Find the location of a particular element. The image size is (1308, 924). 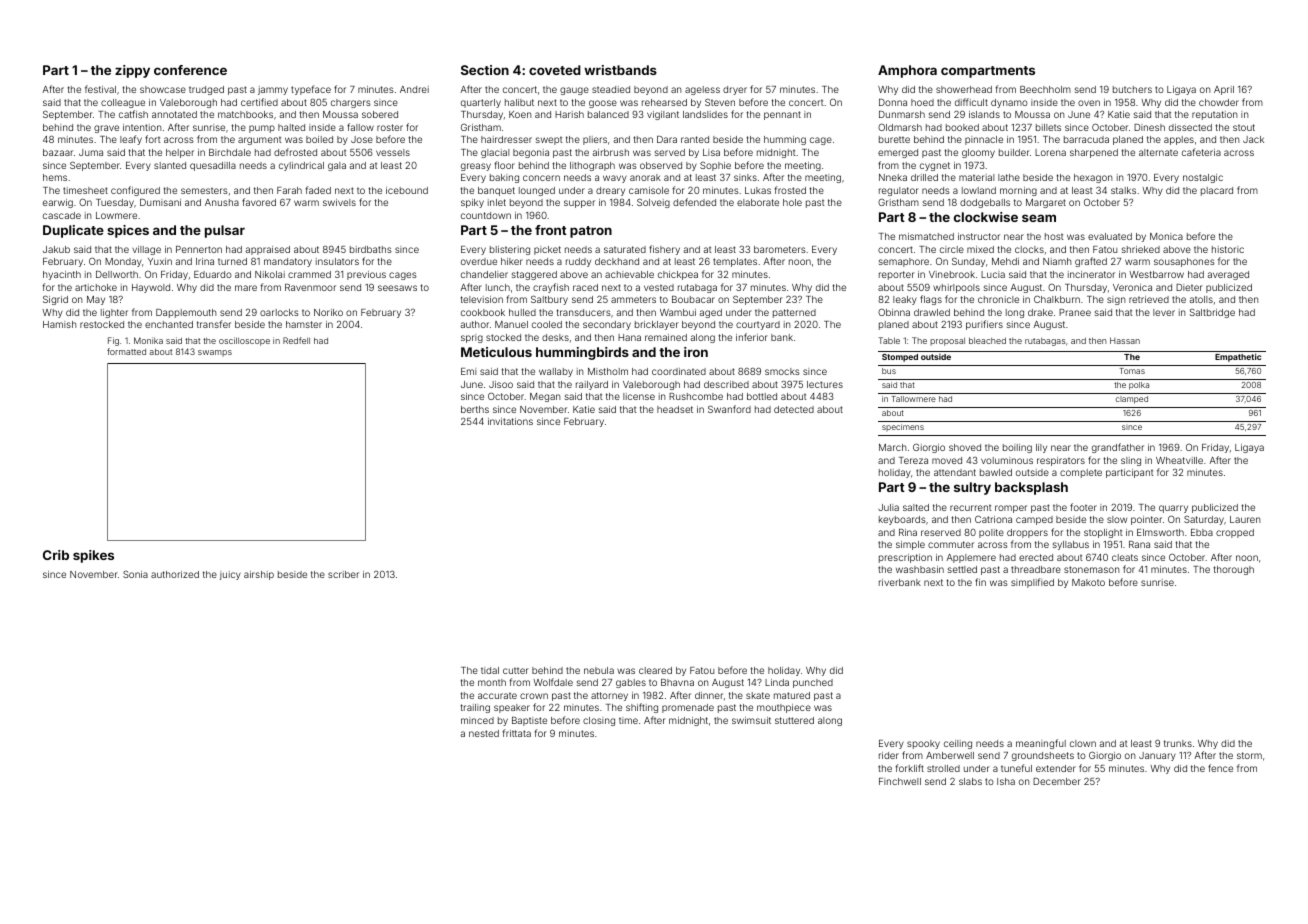

trunks is located at coordinates (1178, 743).
